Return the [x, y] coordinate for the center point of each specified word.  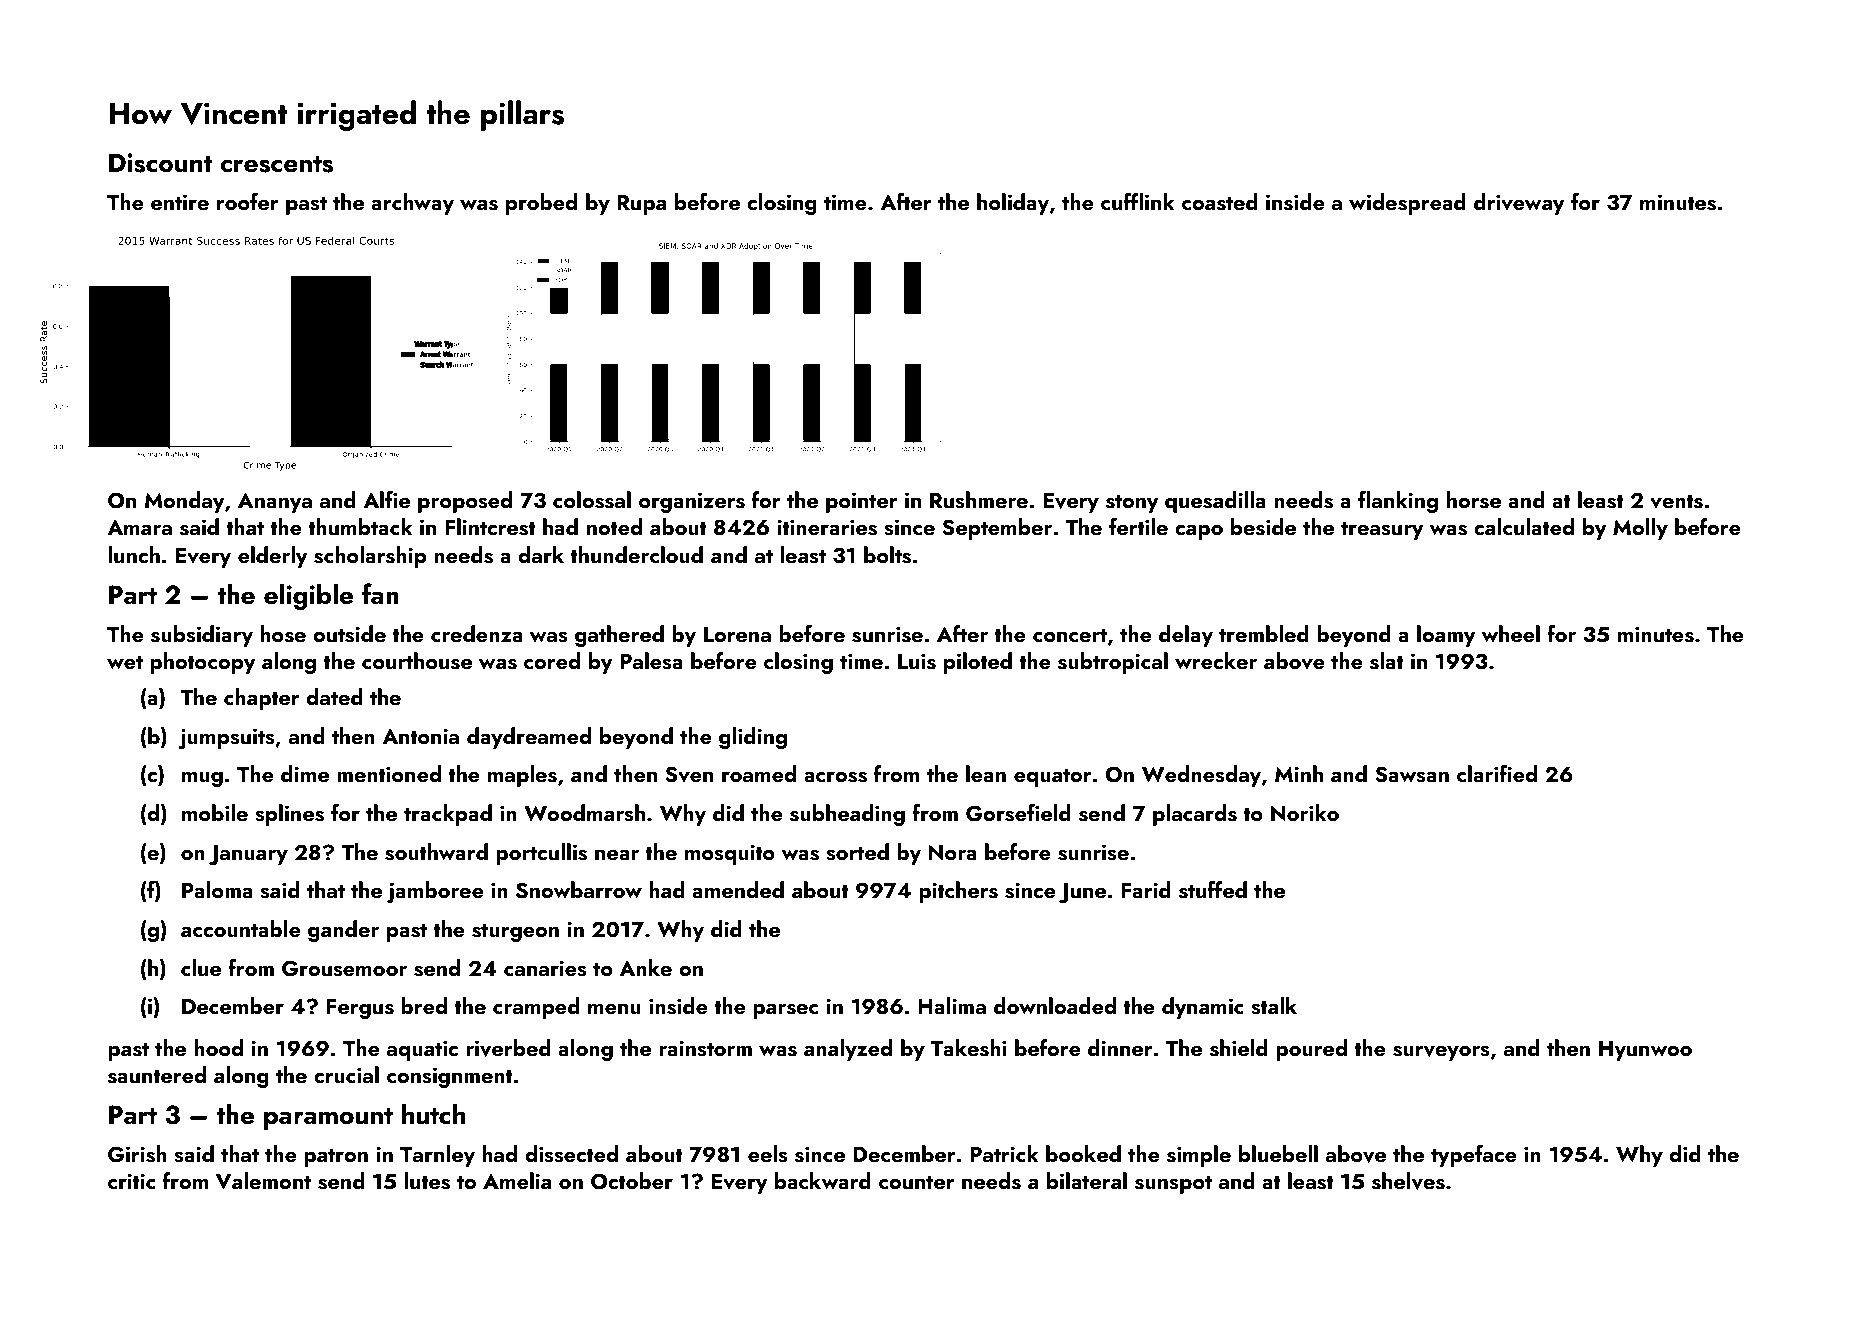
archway [412, 204]
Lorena [737, 634]
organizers [692, 502]
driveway [1519, 204]
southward [436, 852]
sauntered [157, 1075]
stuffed [1213, 890]
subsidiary [202, 636]
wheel [1510, 633]
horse [1474, 500]
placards [1195, 815]
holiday [1013, 204]
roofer [248, 201]
